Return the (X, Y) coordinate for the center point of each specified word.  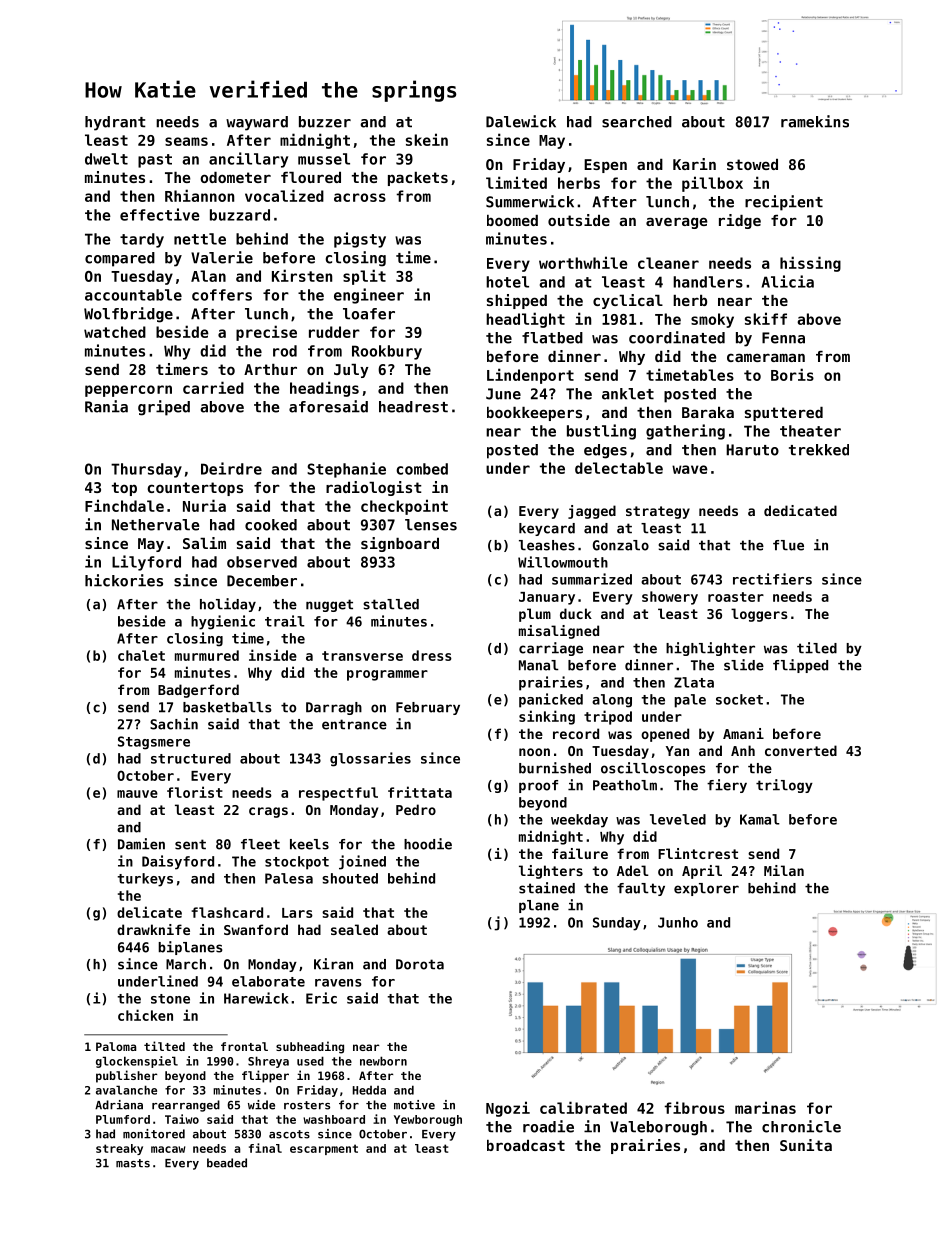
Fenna (783, 338)
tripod (608, 717)
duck (576, 613)
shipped (517, 301)
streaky (119, 1149)
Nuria (204, 505)
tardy (142, 240)
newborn (383, 1061)
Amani (743, 733)
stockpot (297, 863)
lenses (431, 525)
